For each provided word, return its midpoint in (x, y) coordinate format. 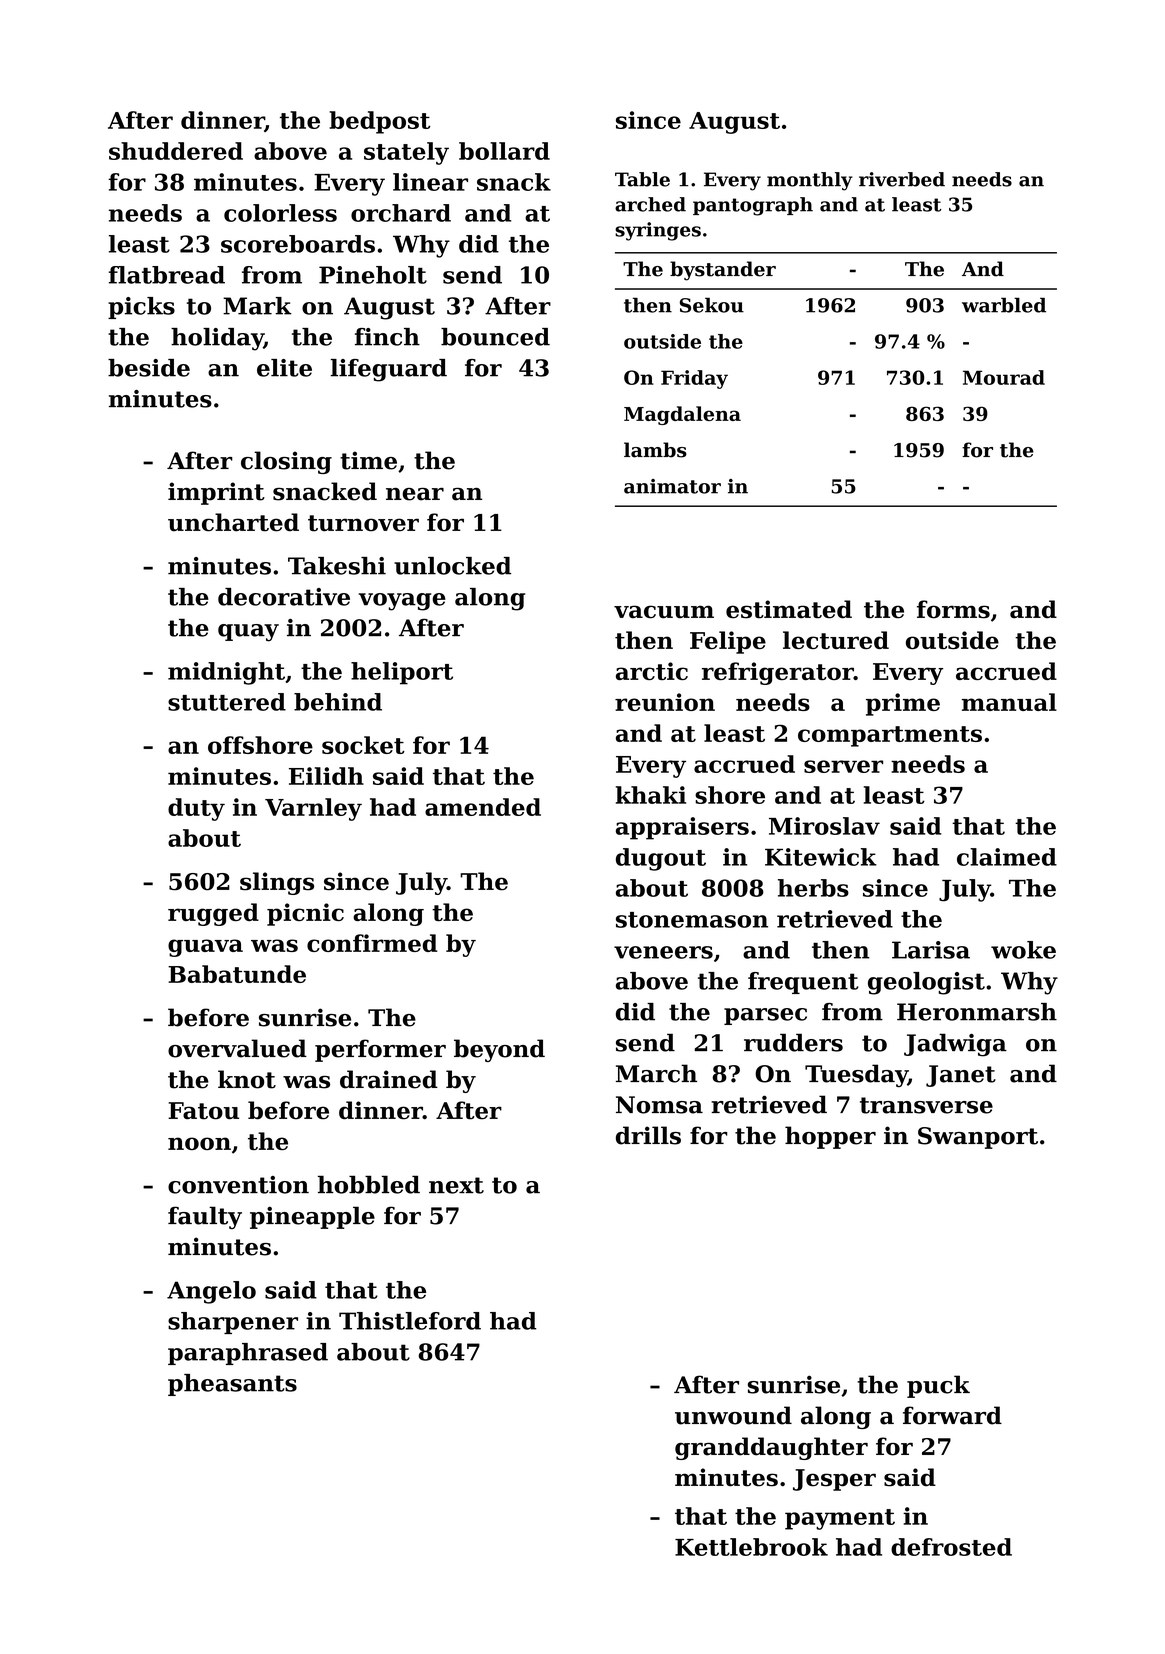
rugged (213, 914)
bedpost (379, 122)
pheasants (232, 1385)
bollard (504, 151)
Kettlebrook (751, 1547)
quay (248, 633)
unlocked (452, 566)
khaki (651, 795)
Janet (961, 1076)
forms (953, 609)
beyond (499, 1050)
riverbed (902, 179)
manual (1009, 702)
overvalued (237, 1048)
